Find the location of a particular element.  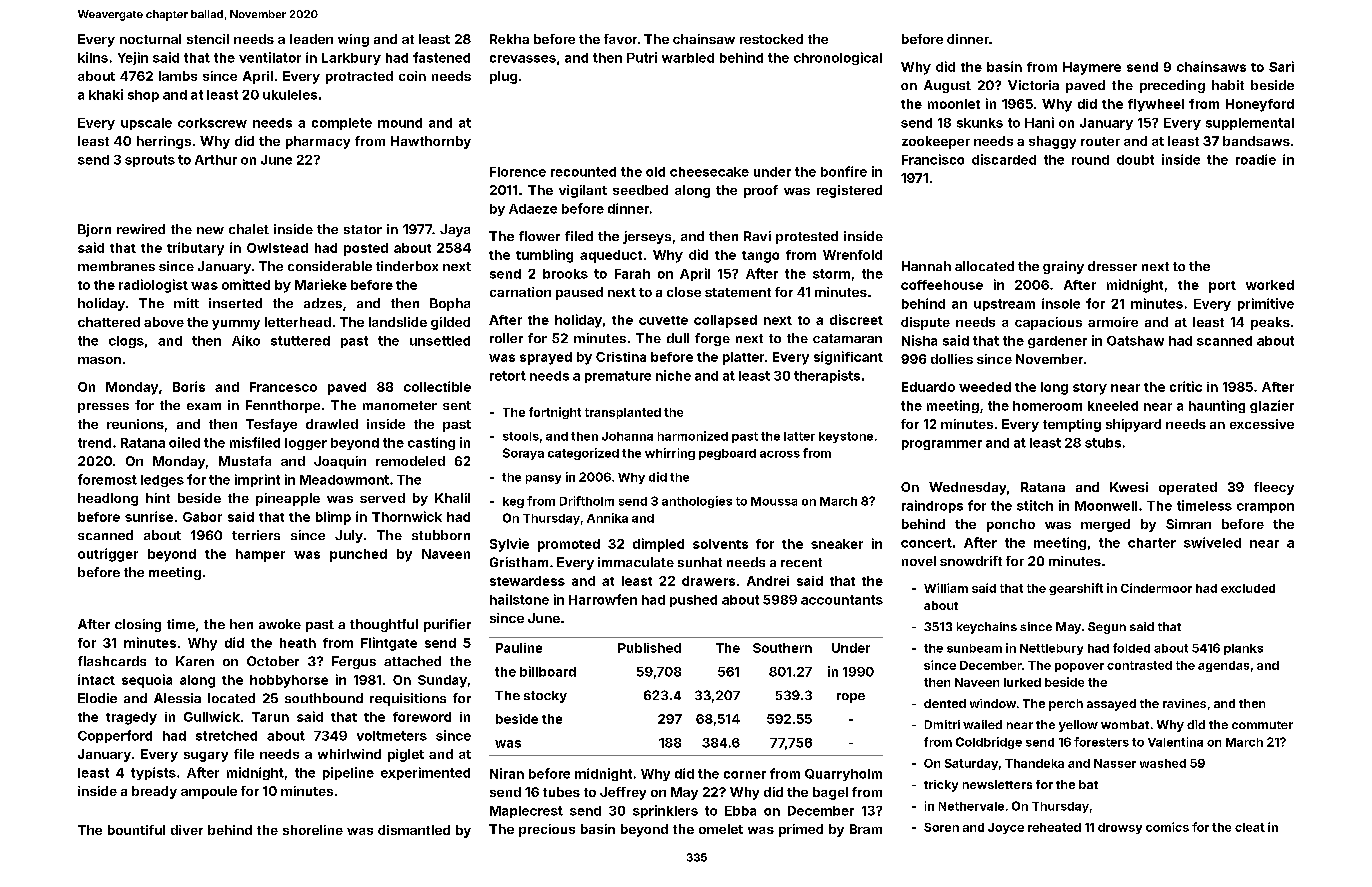

flower is located at coordinates (539, 236).
